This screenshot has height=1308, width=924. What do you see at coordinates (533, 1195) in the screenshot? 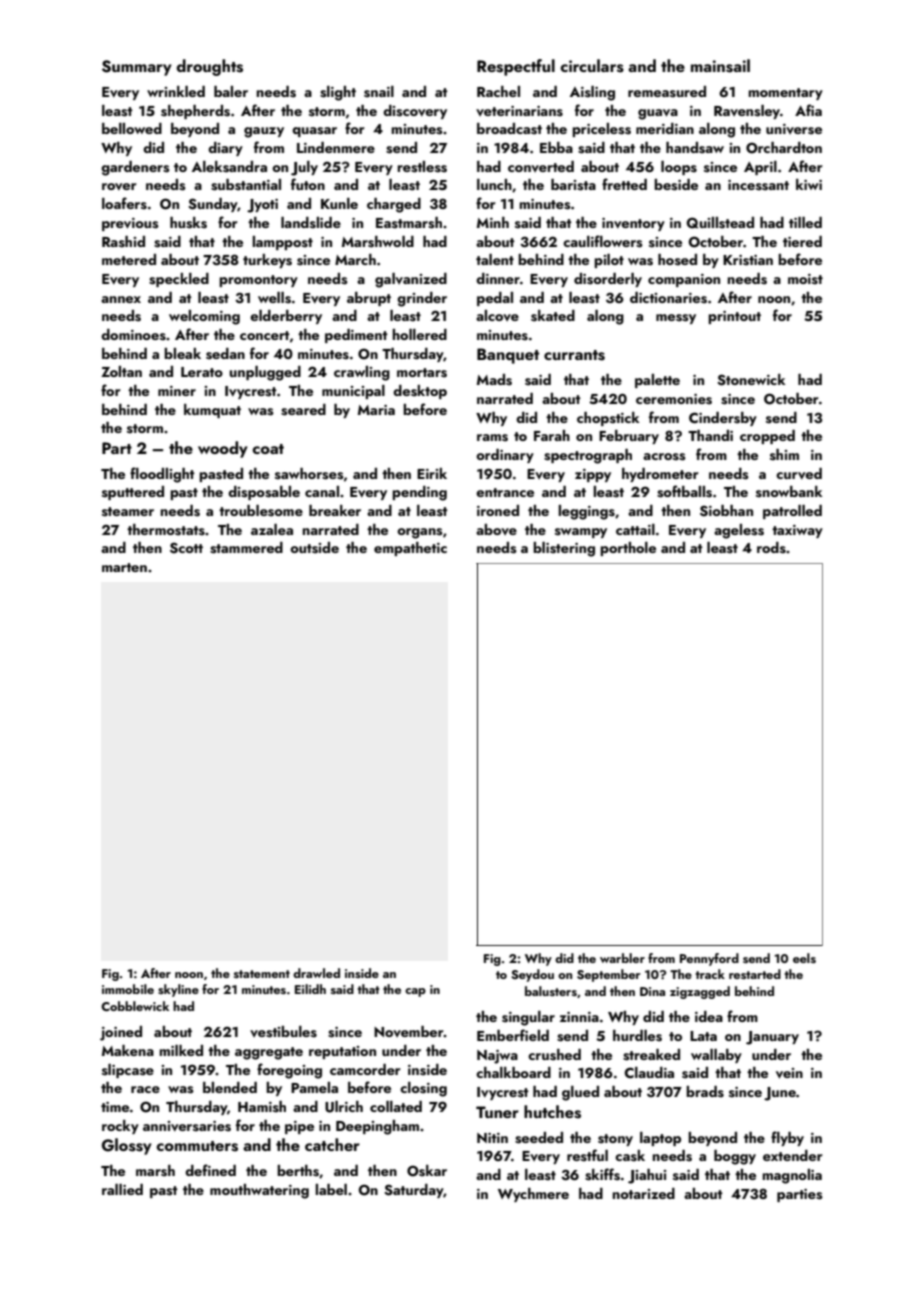
I see `Wychmere` at bounding box center [533, 1195].
